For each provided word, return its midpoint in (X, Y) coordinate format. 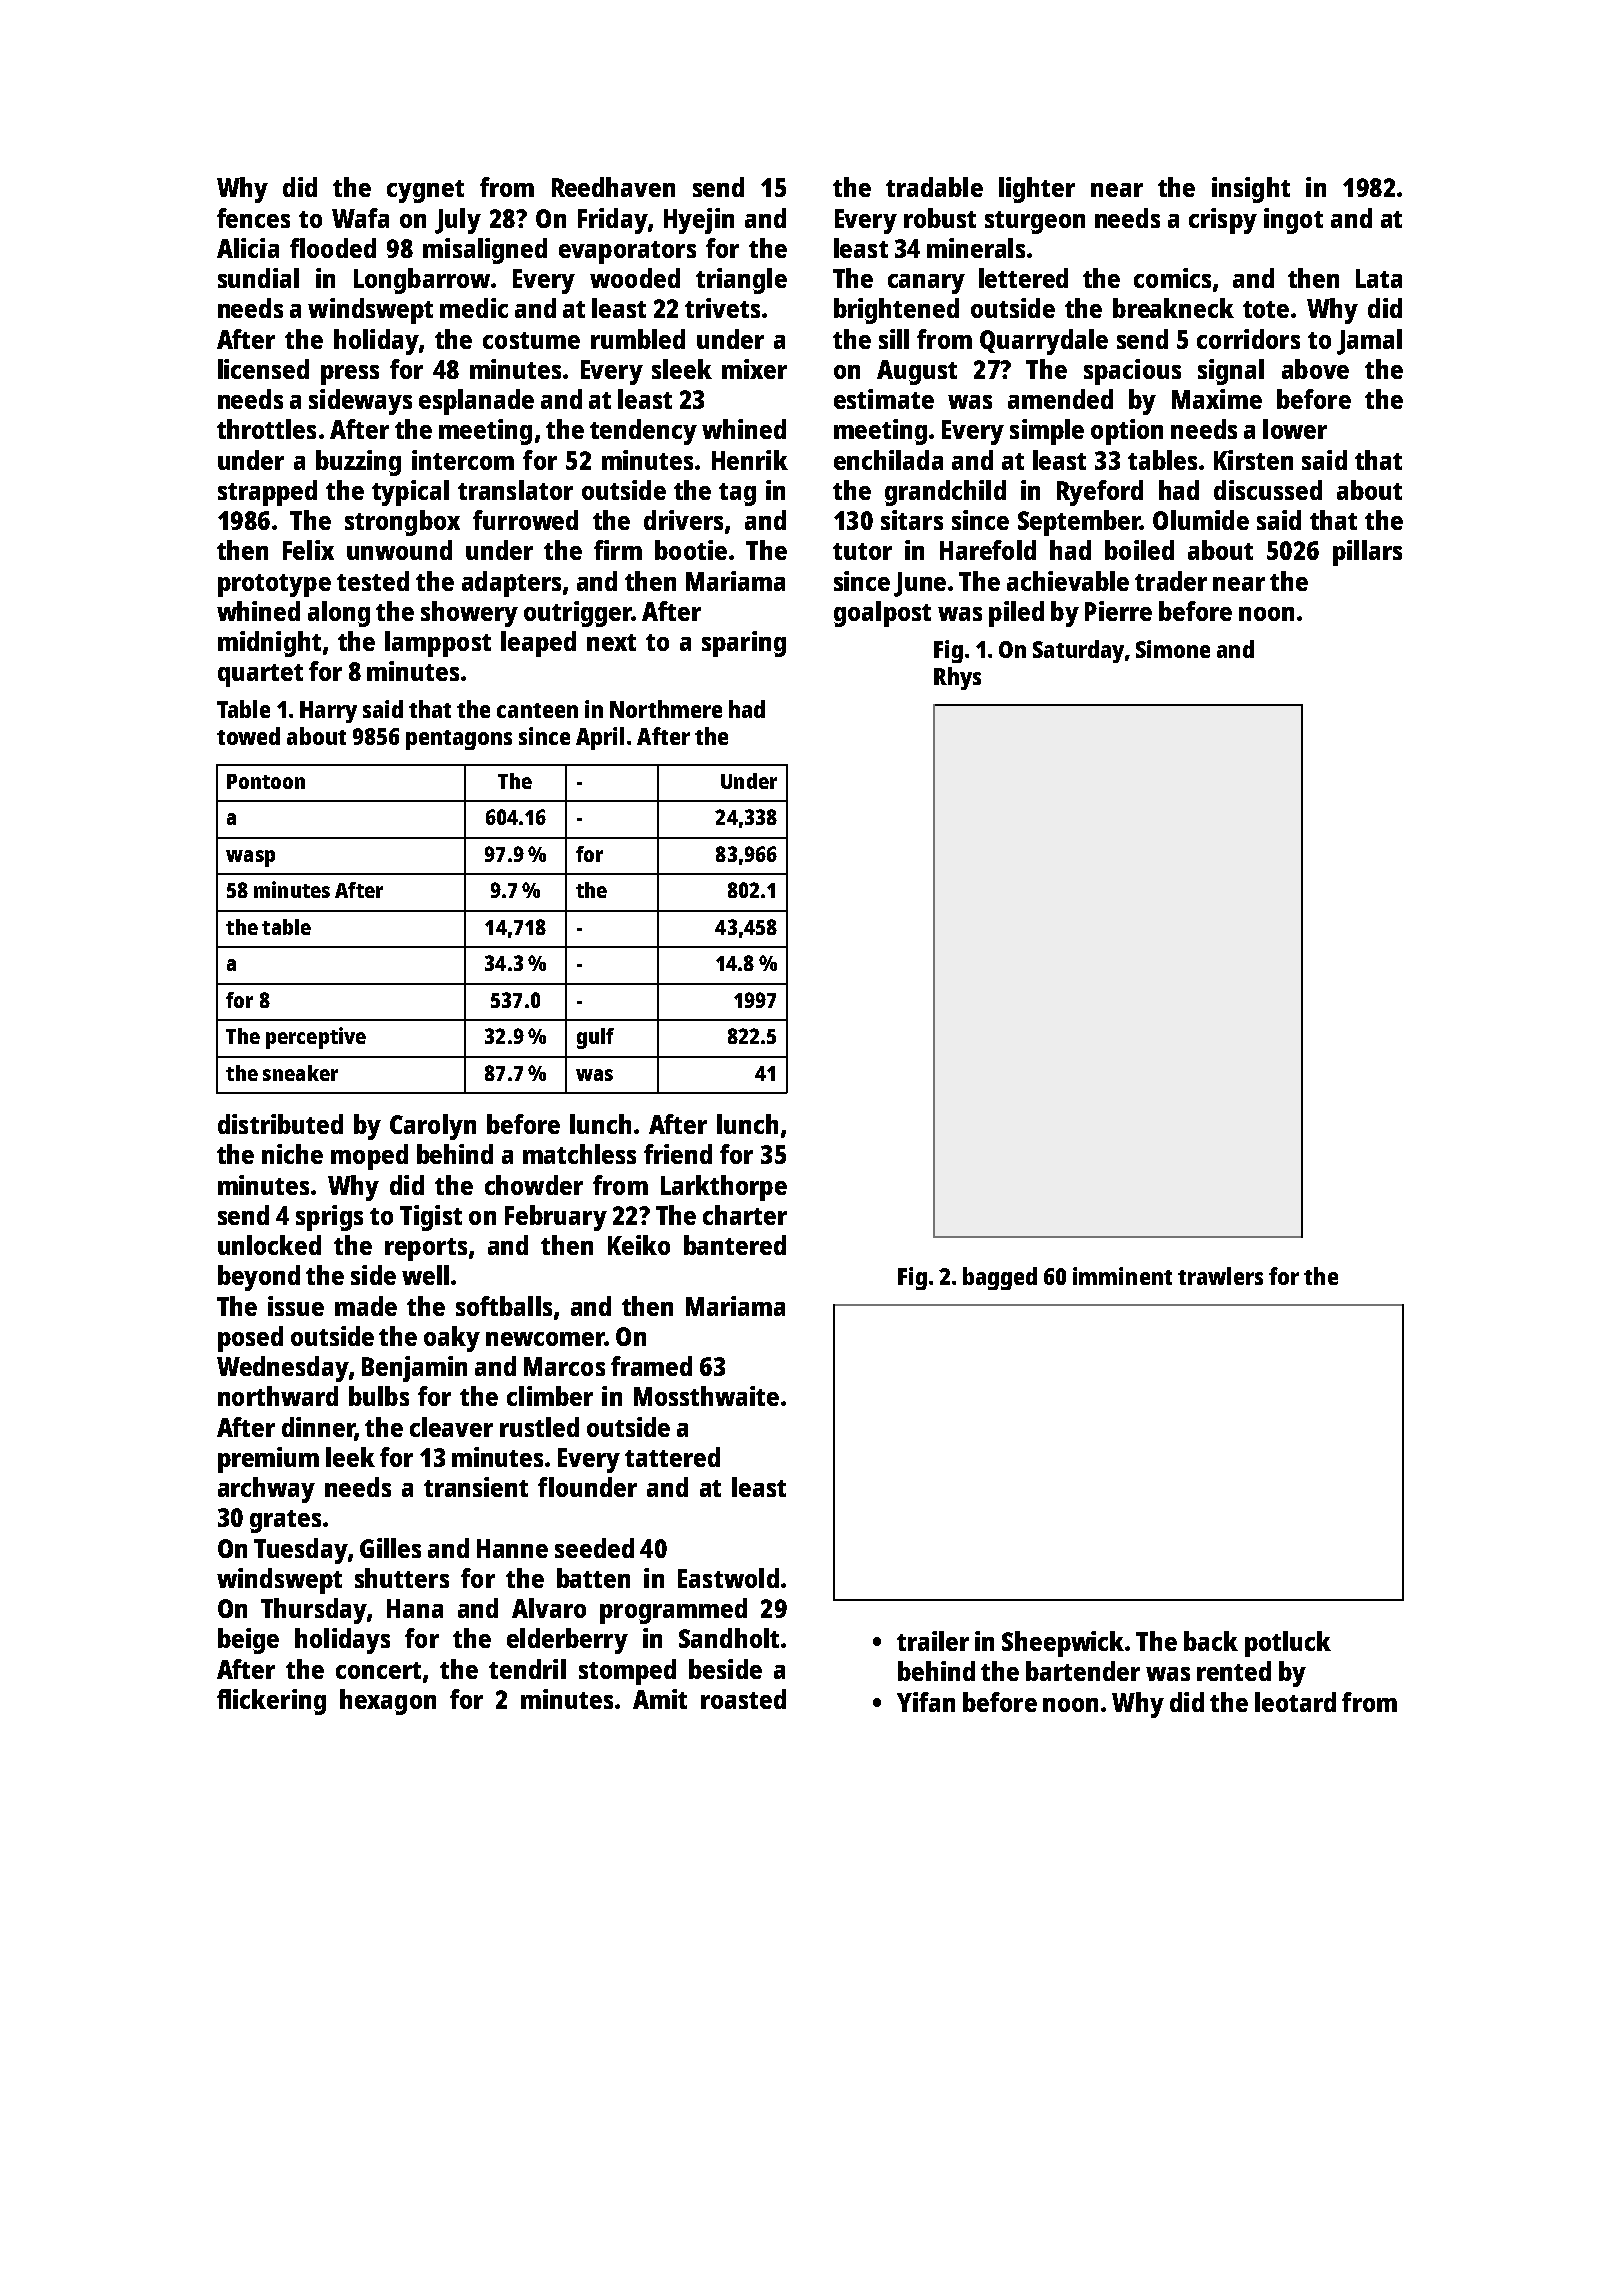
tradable (934, 187)
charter (745, 1215)
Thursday (314, 1611)
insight (1251, 190)
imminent (1122, 1276)
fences (253, 218)
